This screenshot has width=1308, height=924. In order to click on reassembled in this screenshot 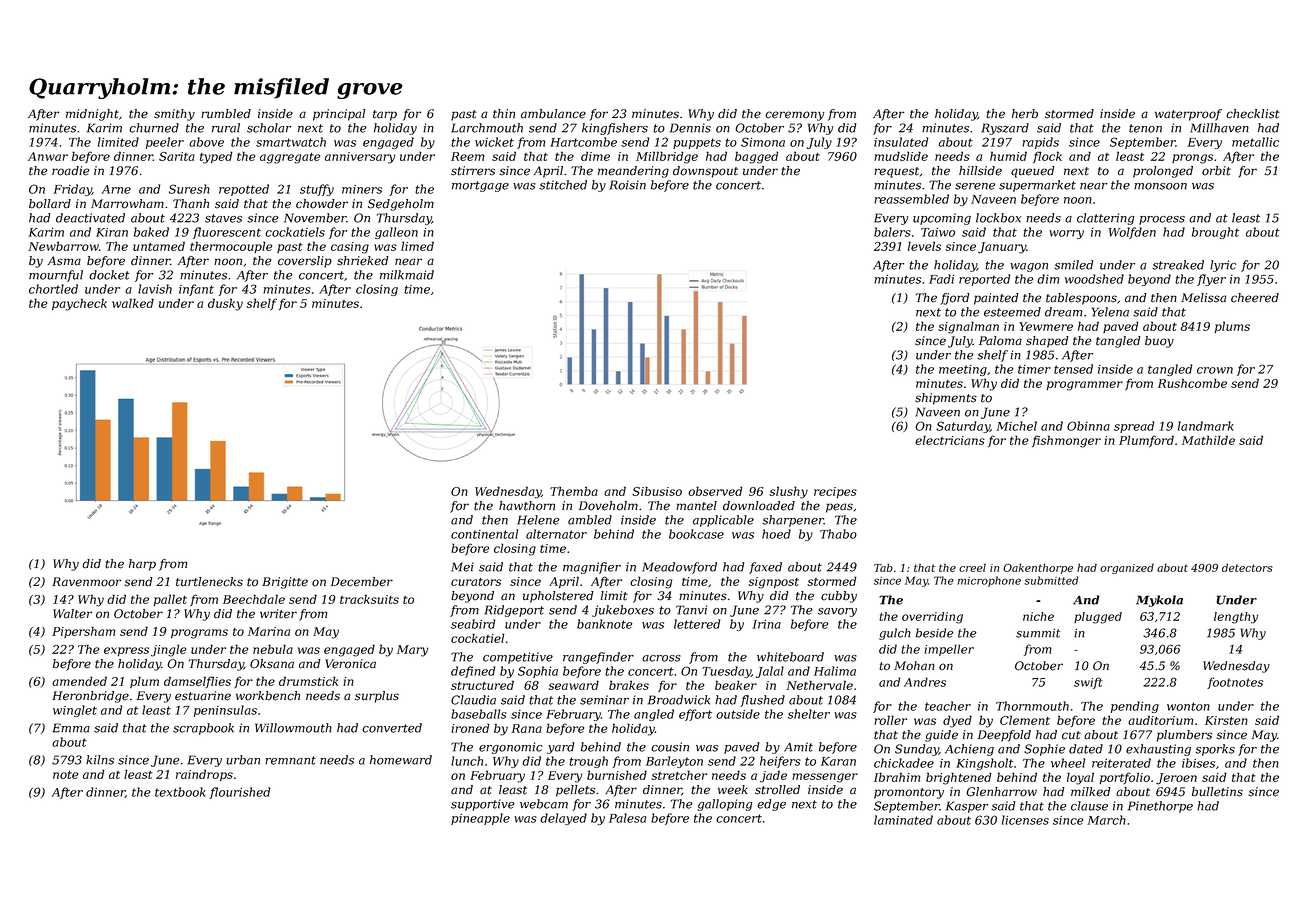, I will do `click(911, 199)`.
